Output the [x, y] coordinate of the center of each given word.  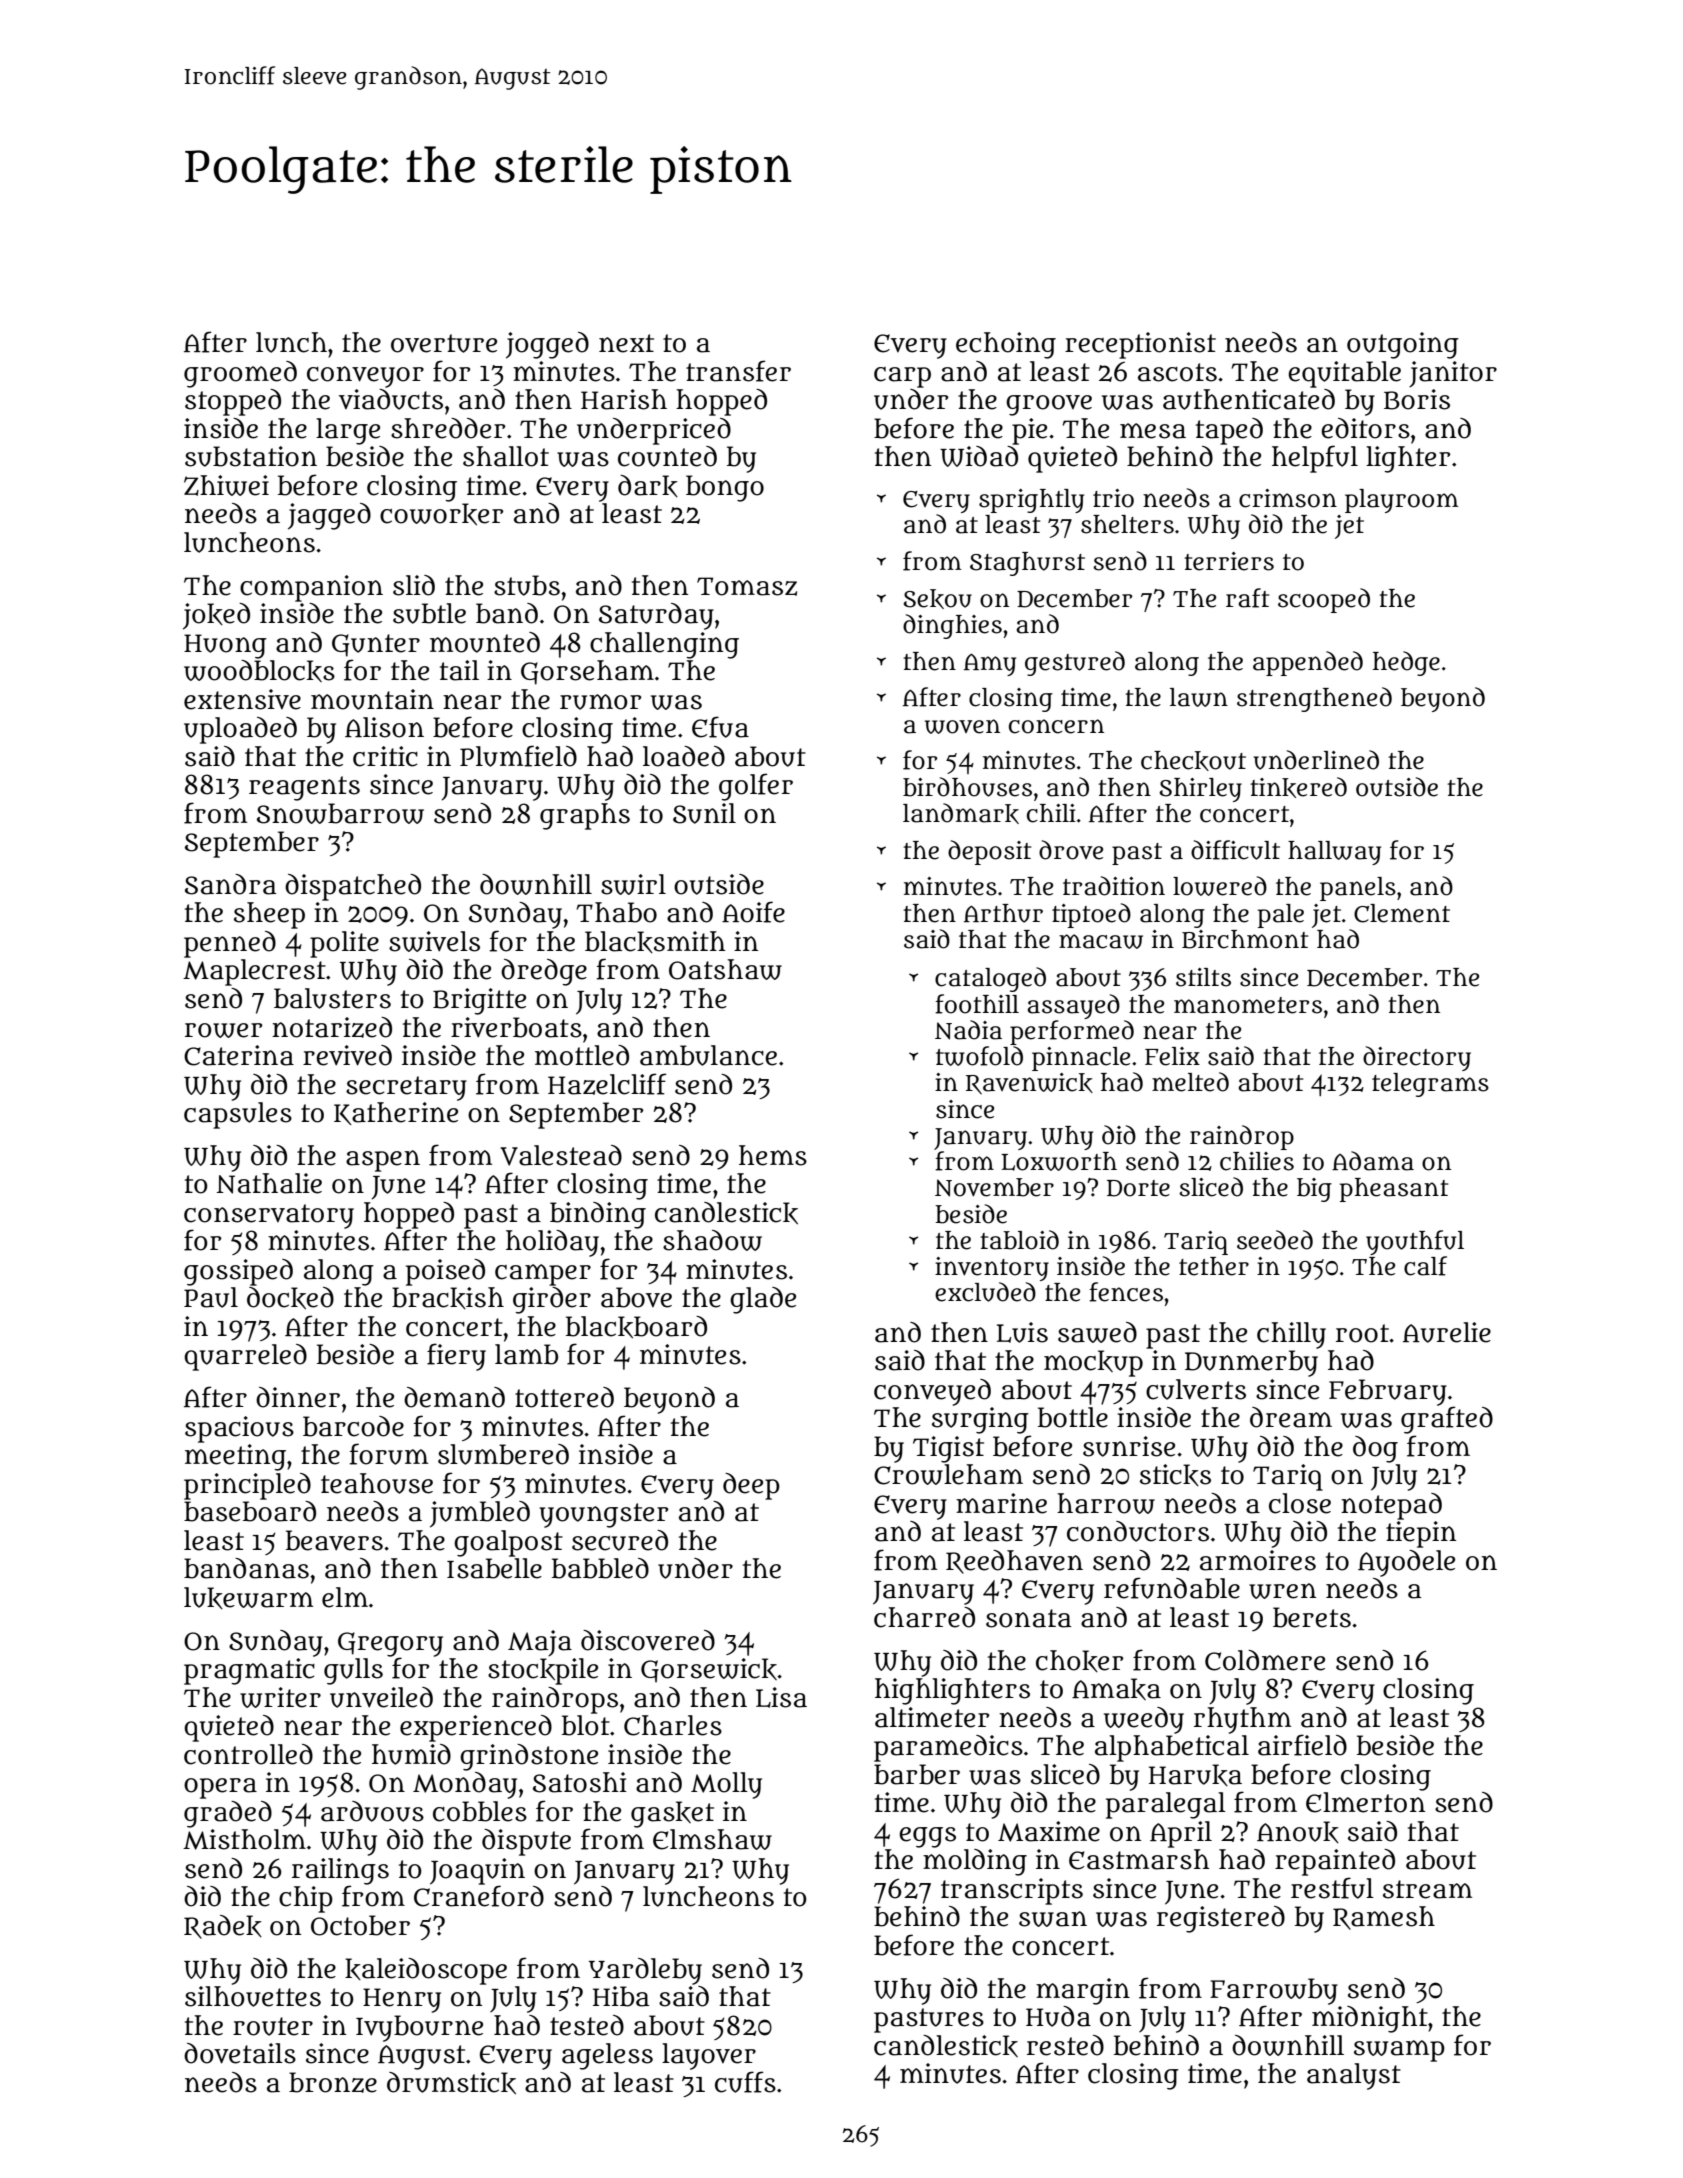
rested [1065, 2045]
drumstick [451, 2083]
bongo [725, 488]
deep [751, 1486]
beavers [334, 1540]
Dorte [1138, 1188]
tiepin [1421, 1534]
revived [347, 1055]
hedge [1406, 663]
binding [598, 1215]
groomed [240, 374]
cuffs [745, 2082]
